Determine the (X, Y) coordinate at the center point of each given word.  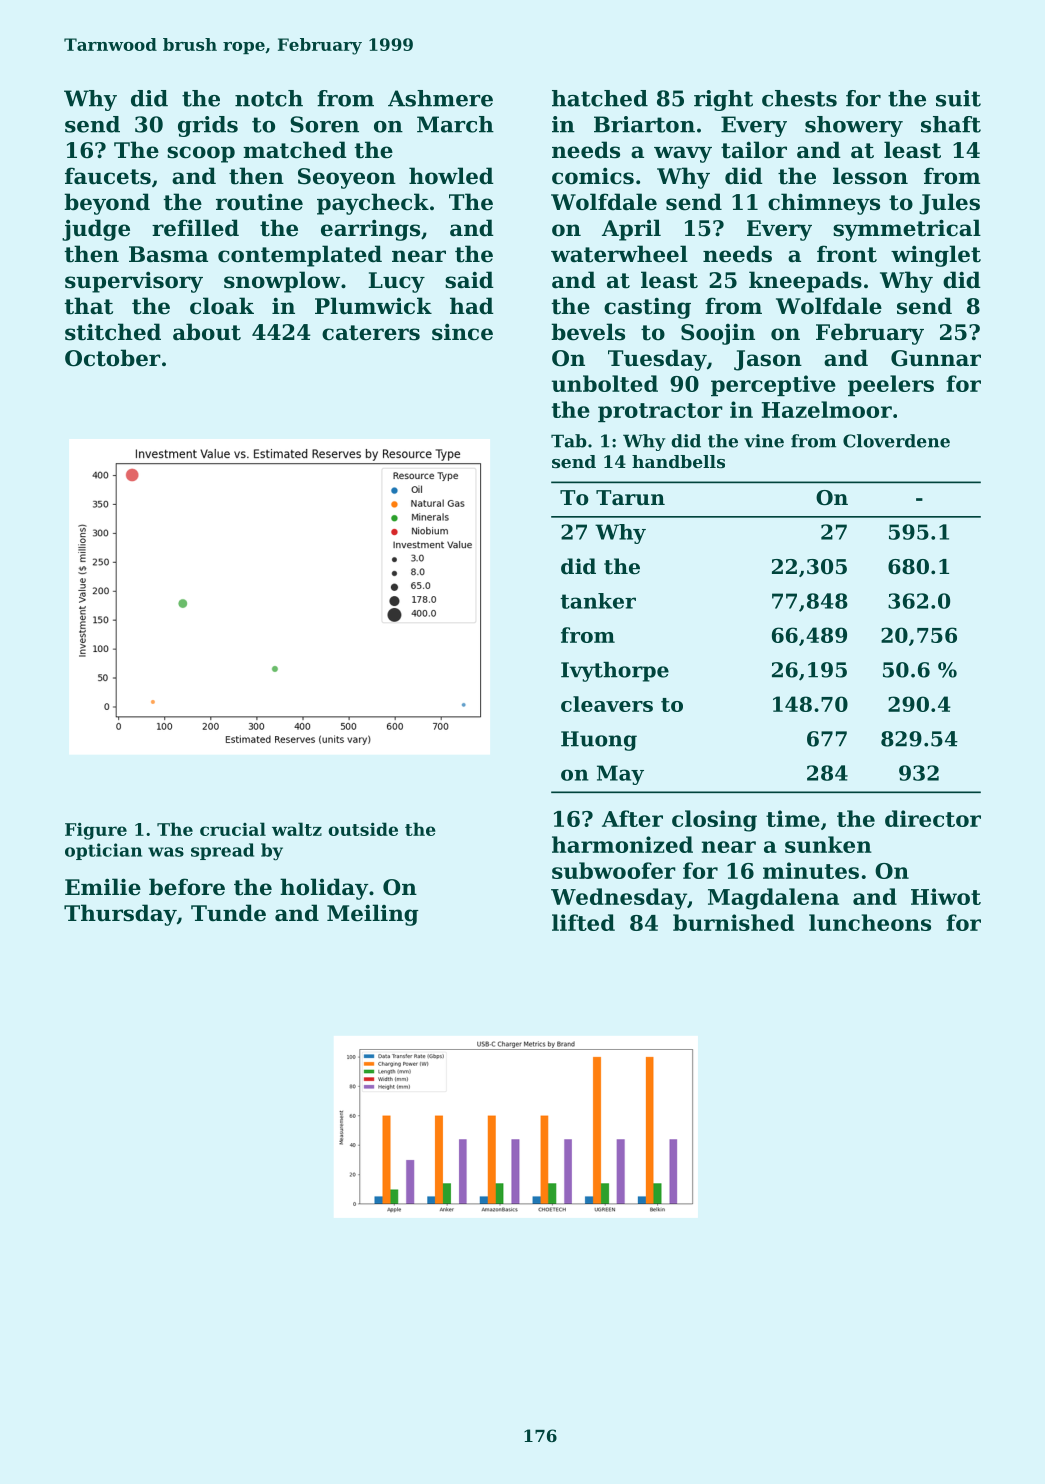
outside (363, 829)
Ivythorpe (615, 672)
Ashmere (440, 98)
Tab (569, 441)
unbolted (605, 383)
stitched (113, 332)
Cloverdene (896, 441)
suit (958, 98)
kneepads (805, 282)
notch (269, 98)
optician (103, 851)
